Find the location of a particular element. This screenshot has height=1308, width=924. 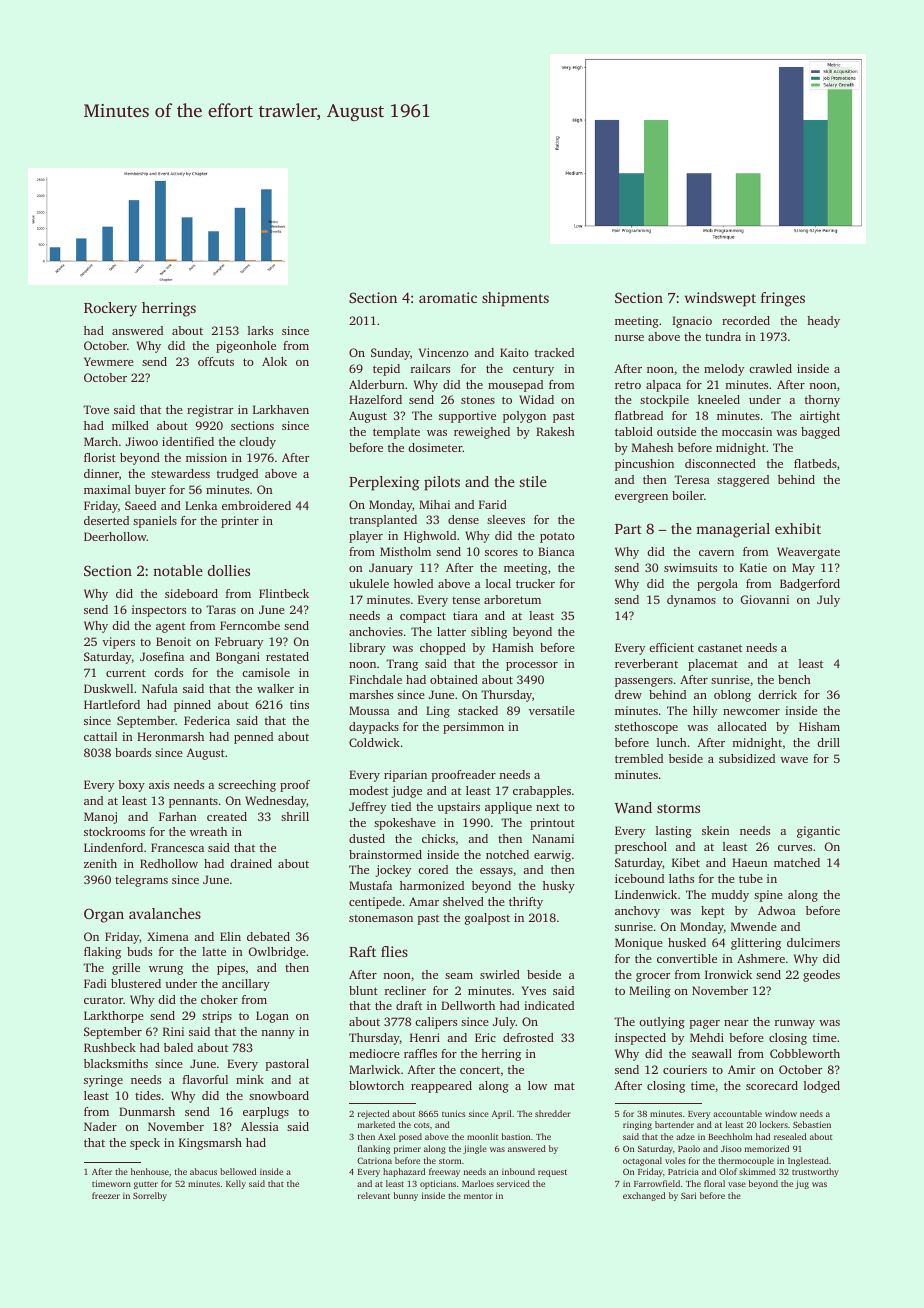

notched is located at coordinates (507, 854).
